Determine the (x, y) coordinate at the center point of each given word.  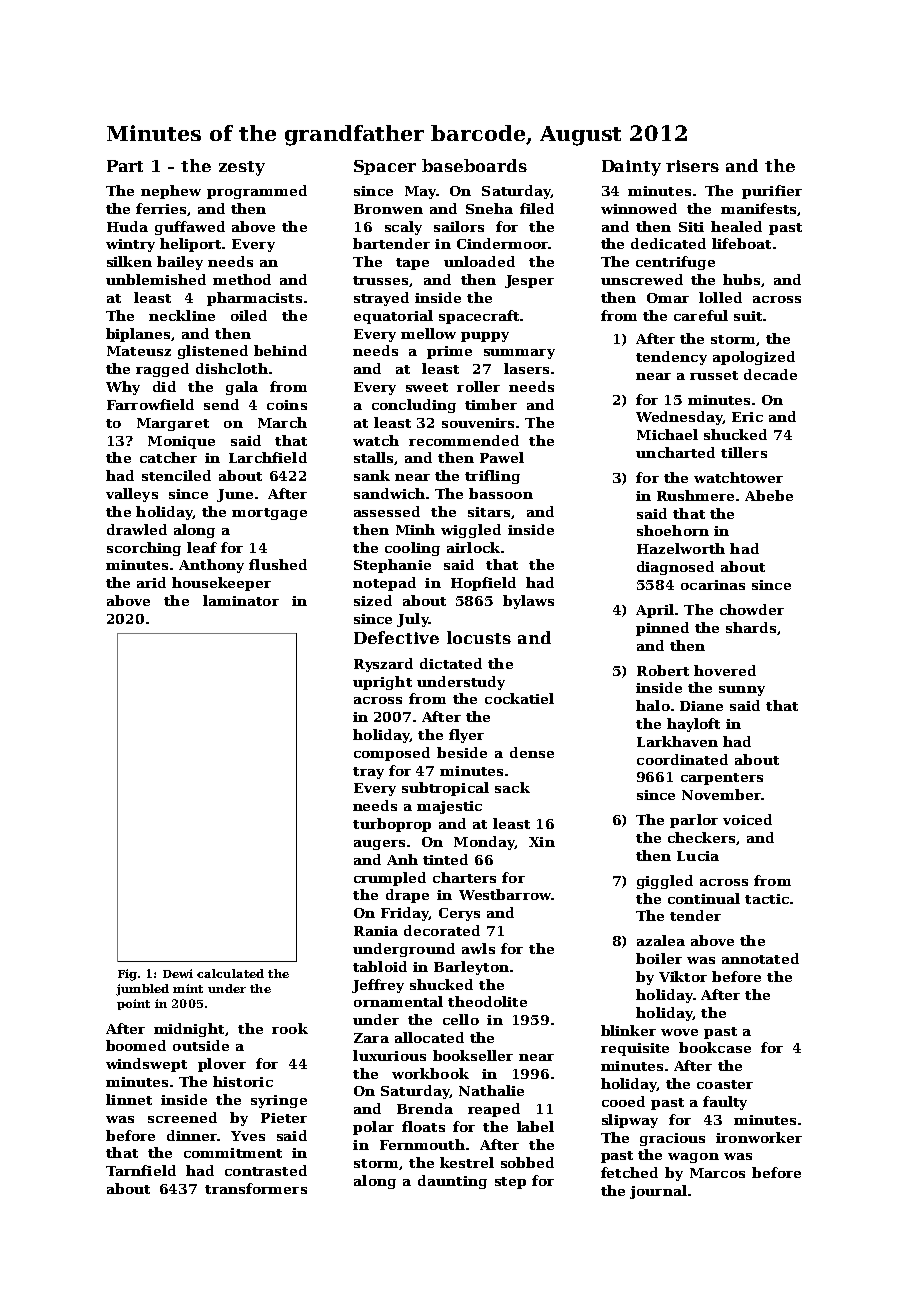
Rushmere (695, 495)
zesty (242, 168)
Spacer (385, 167)
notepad (384, 584)
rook (290, 1028)
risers (692, 166)
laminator (241, 600)
